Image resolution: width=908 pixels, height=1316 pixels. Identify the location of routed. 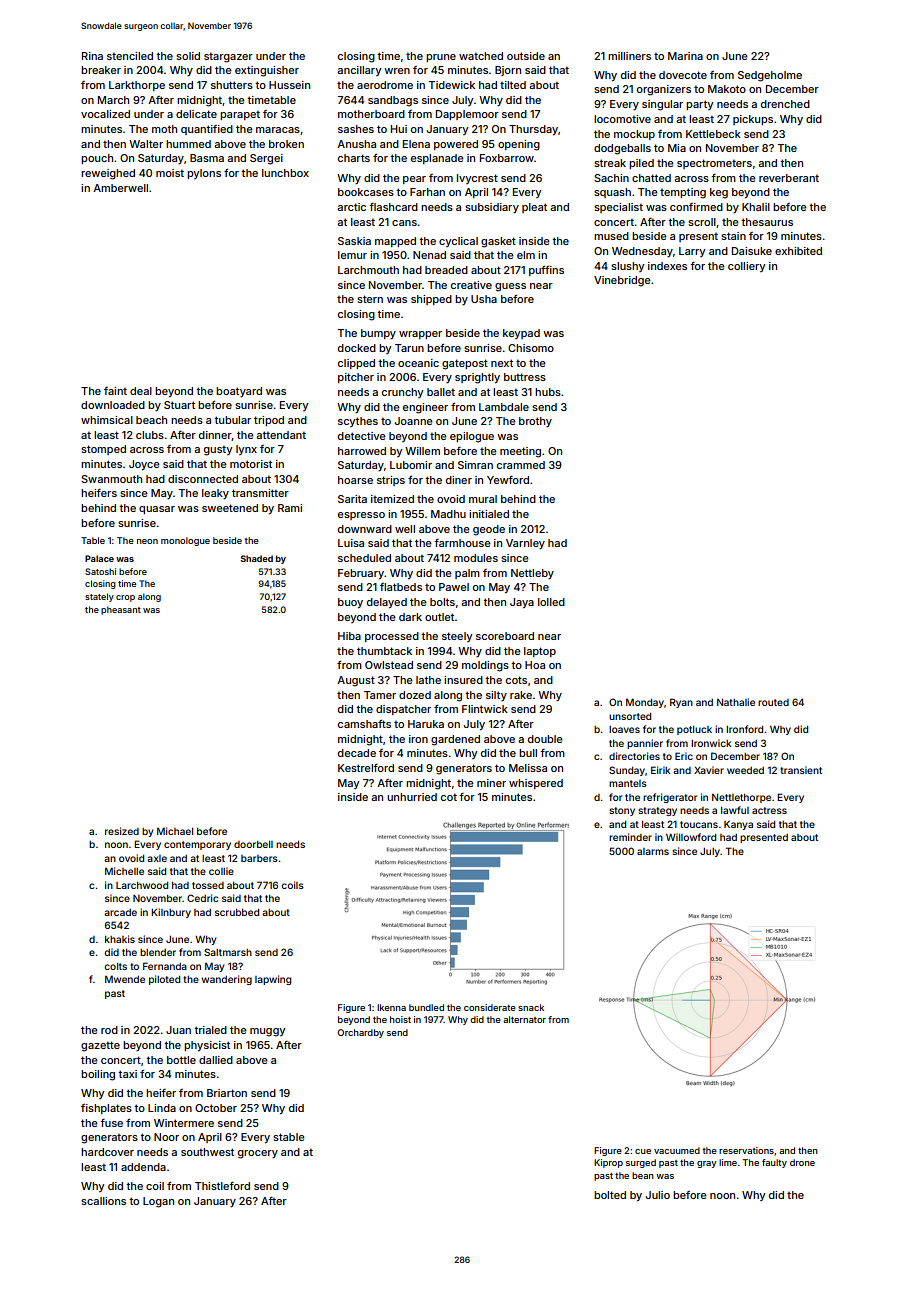
(773, 702).
